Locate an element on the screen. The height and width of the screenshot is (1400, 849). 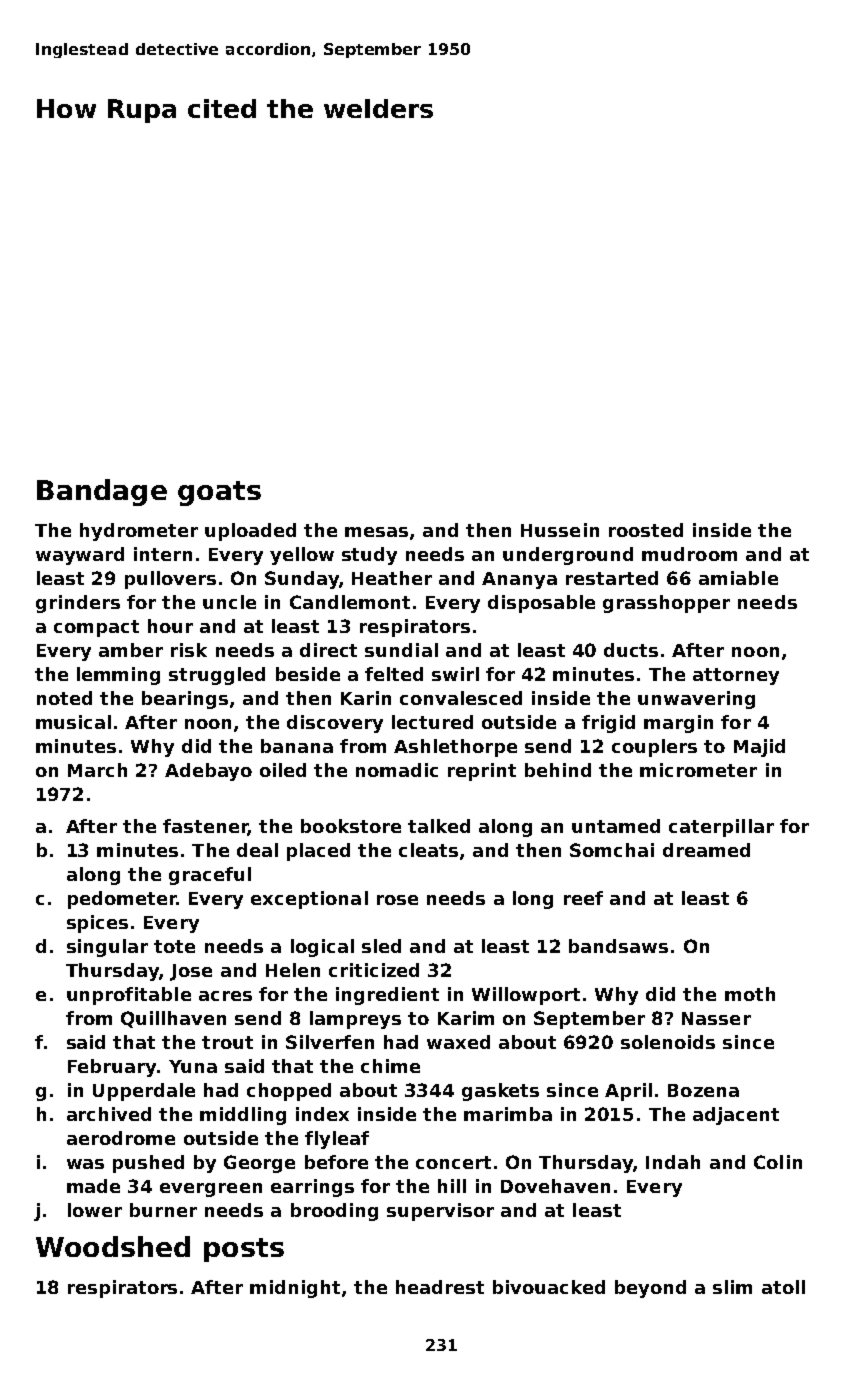
swirl is located at coordinates (455, 674).
